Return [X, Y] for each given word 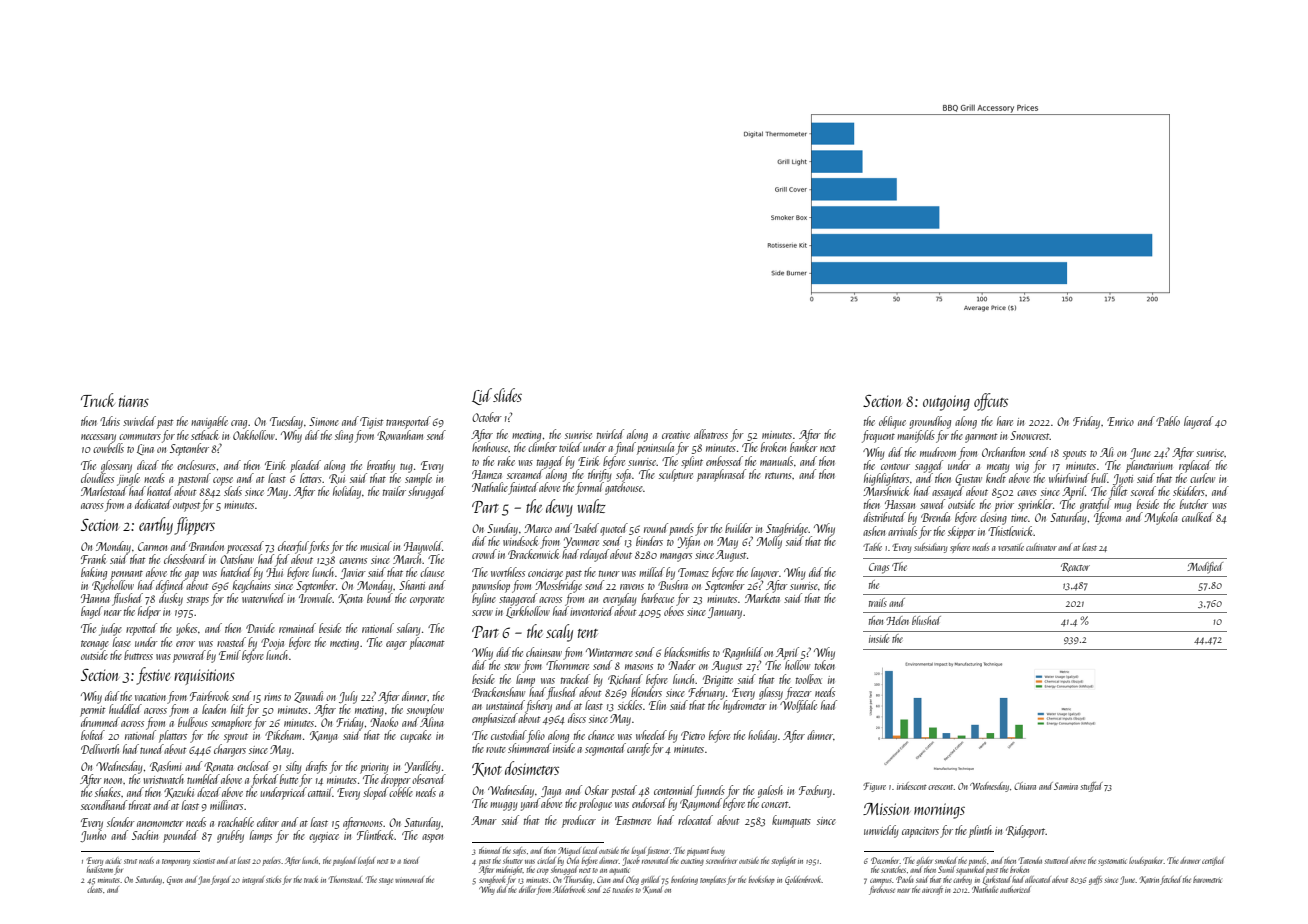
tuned [152, 749]
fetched [1170, 880]
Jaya [551, 792]
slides [507, 395]
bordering [684, 880]
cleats [94, 889]
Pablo [1168, 421]
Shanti [412, 585]
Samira [1066, 786]
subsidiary [930, 548]
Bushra [673, 584]
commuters [140, 436]
